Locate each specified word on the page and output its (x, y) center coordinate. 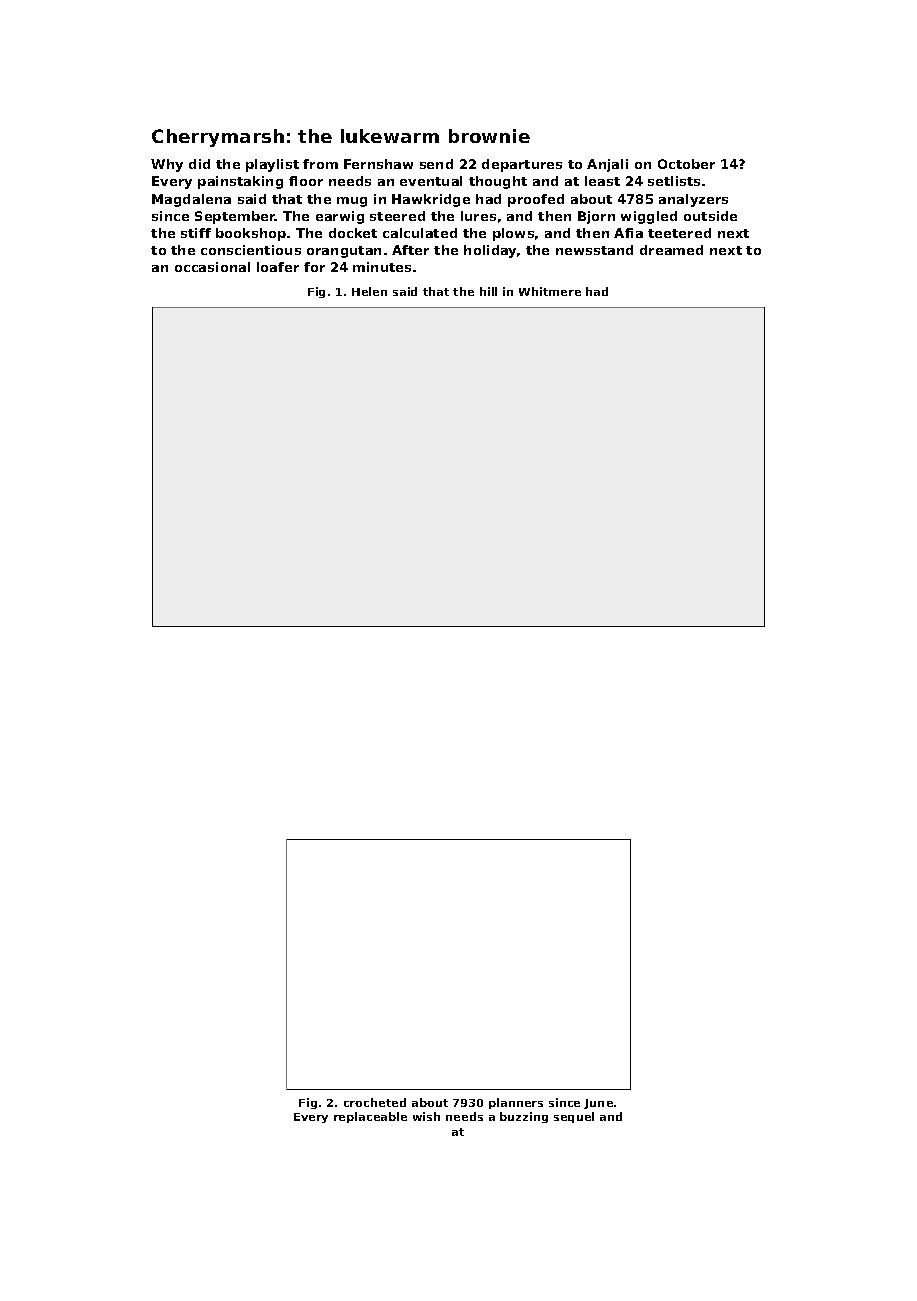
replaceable (370, 1117)
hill (488, 291)
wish (426, 1116)
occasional (212, 267)
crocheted (375, 1102)
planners (516, 1103)
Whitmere (550, 291)
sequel (574, 1117)
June (598, 1104)
